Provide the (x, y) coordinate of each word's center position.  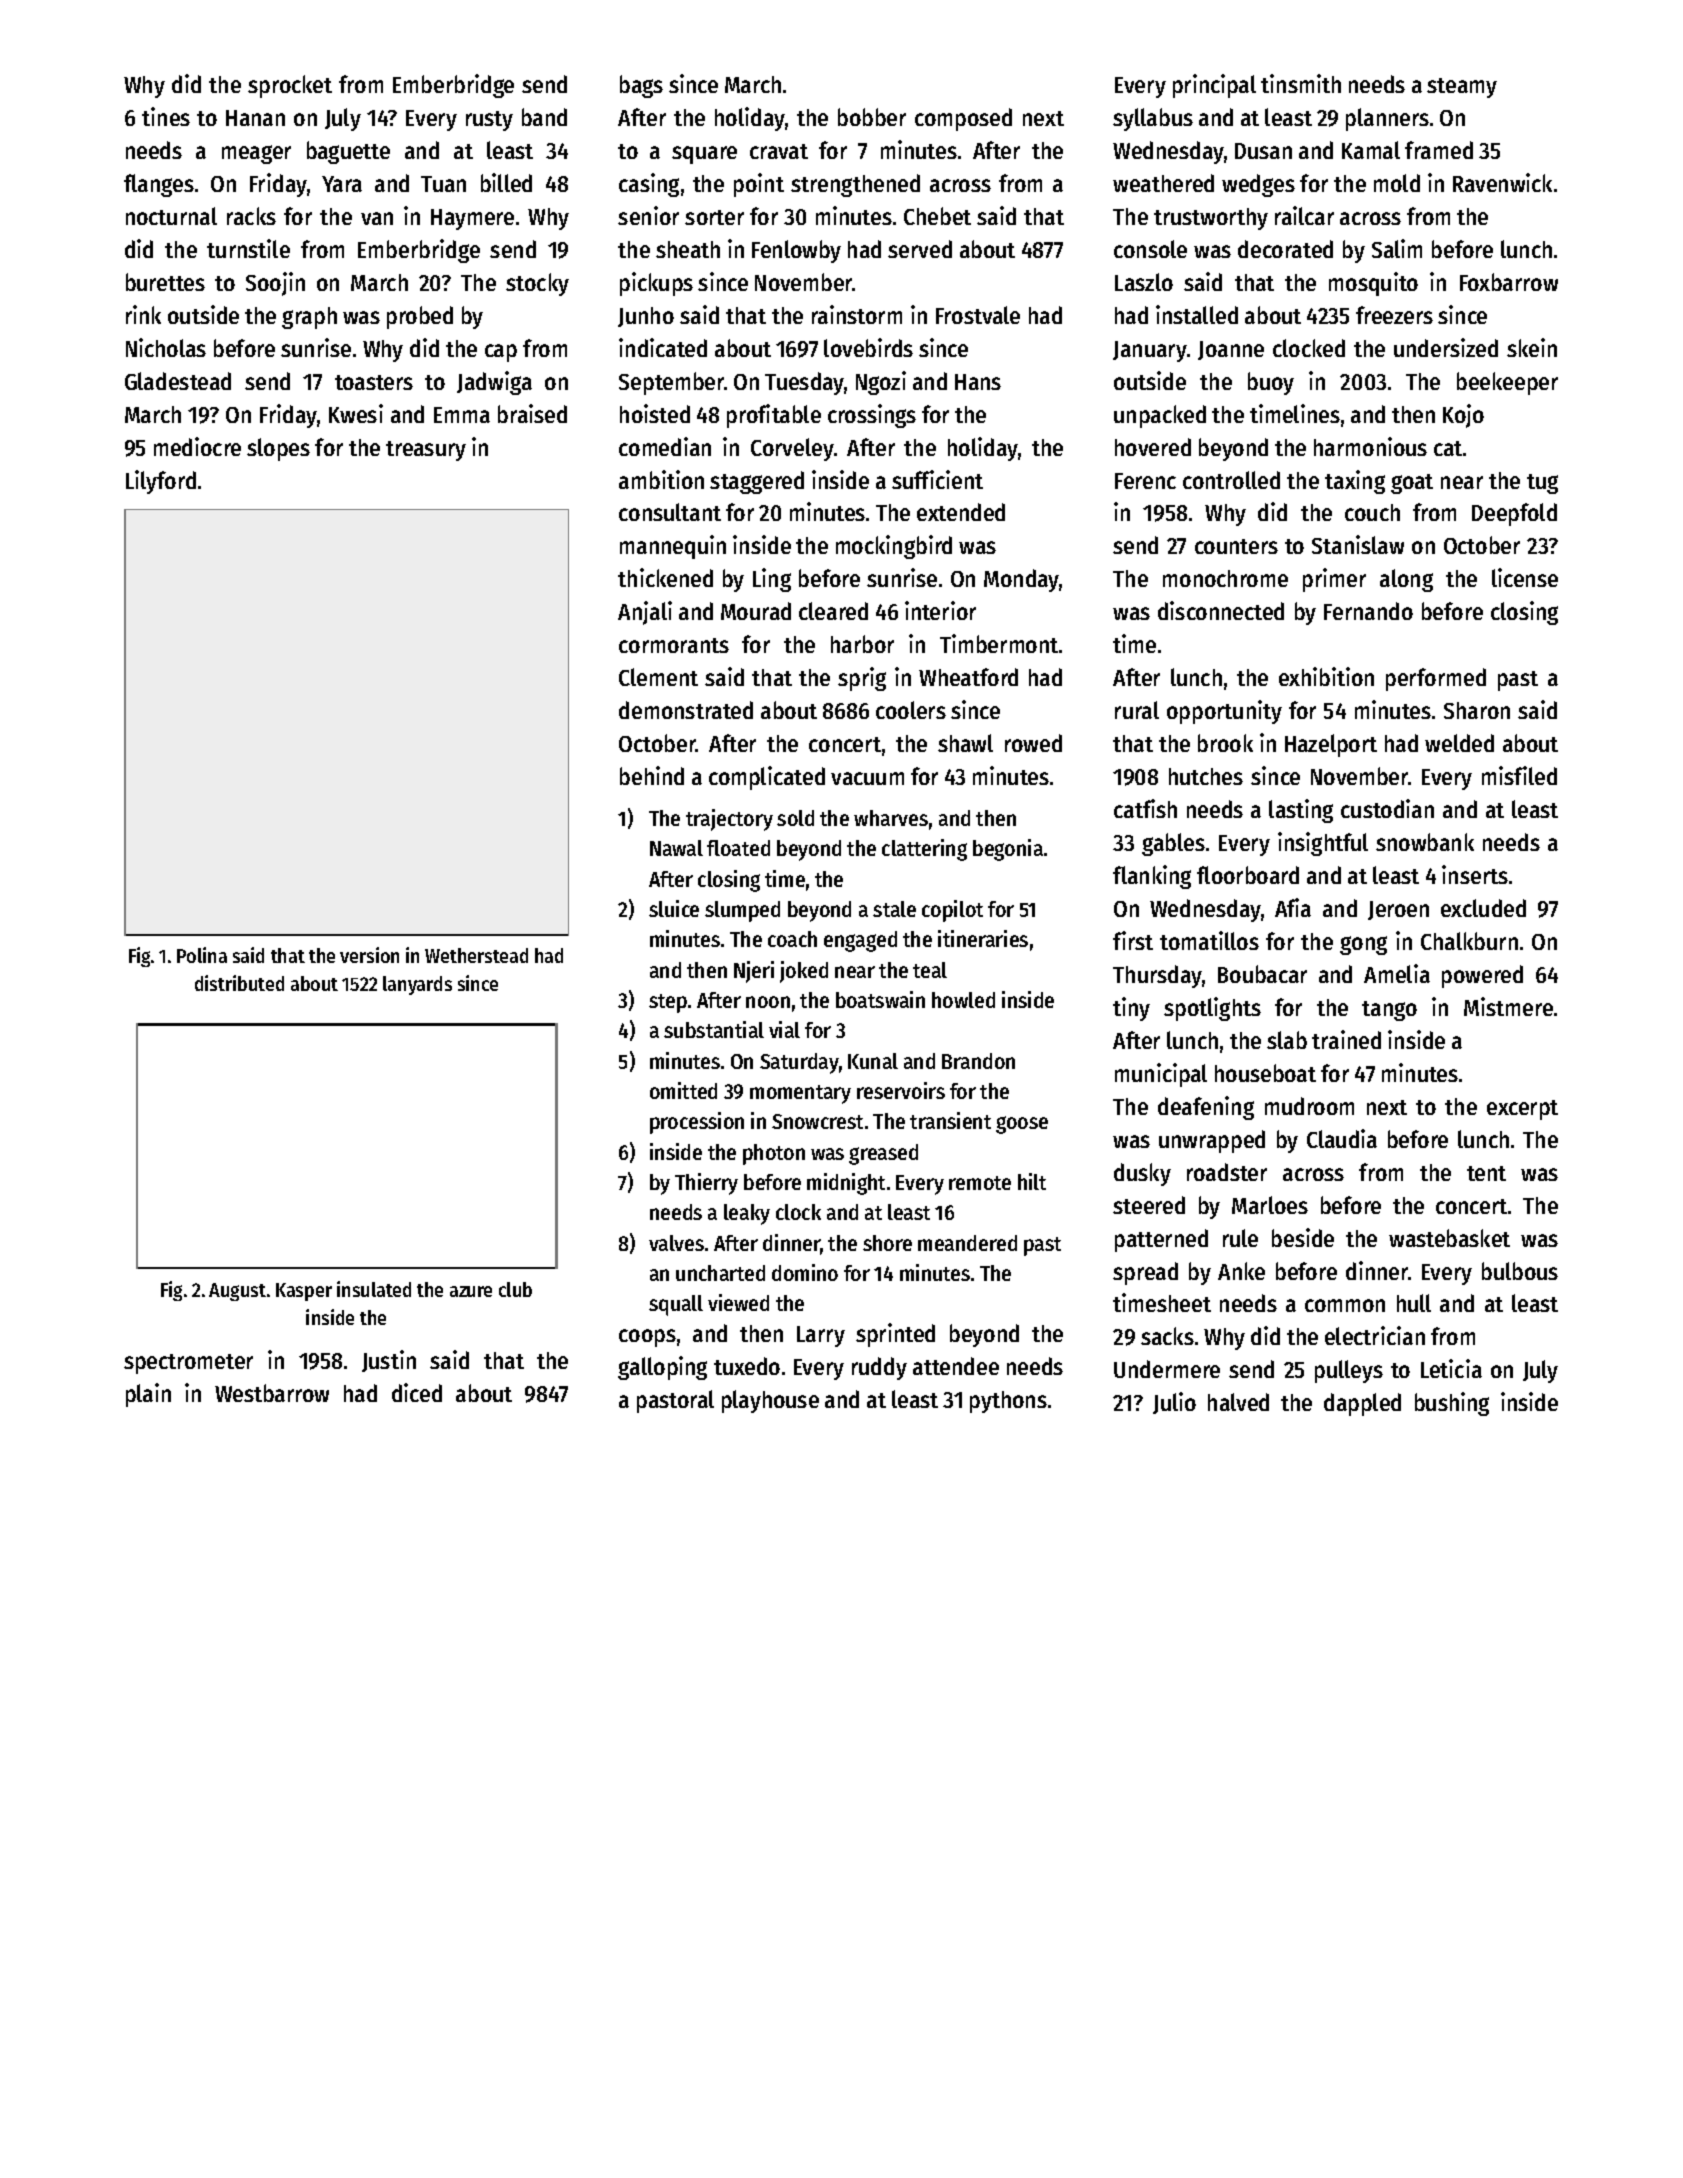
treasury (426, 451)
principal (1214, 86)
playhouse (770, 1401)
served (920, 249)
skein (1532, 347)
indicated (663, 347)
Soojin (275, 284)
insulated (374, 1289)
